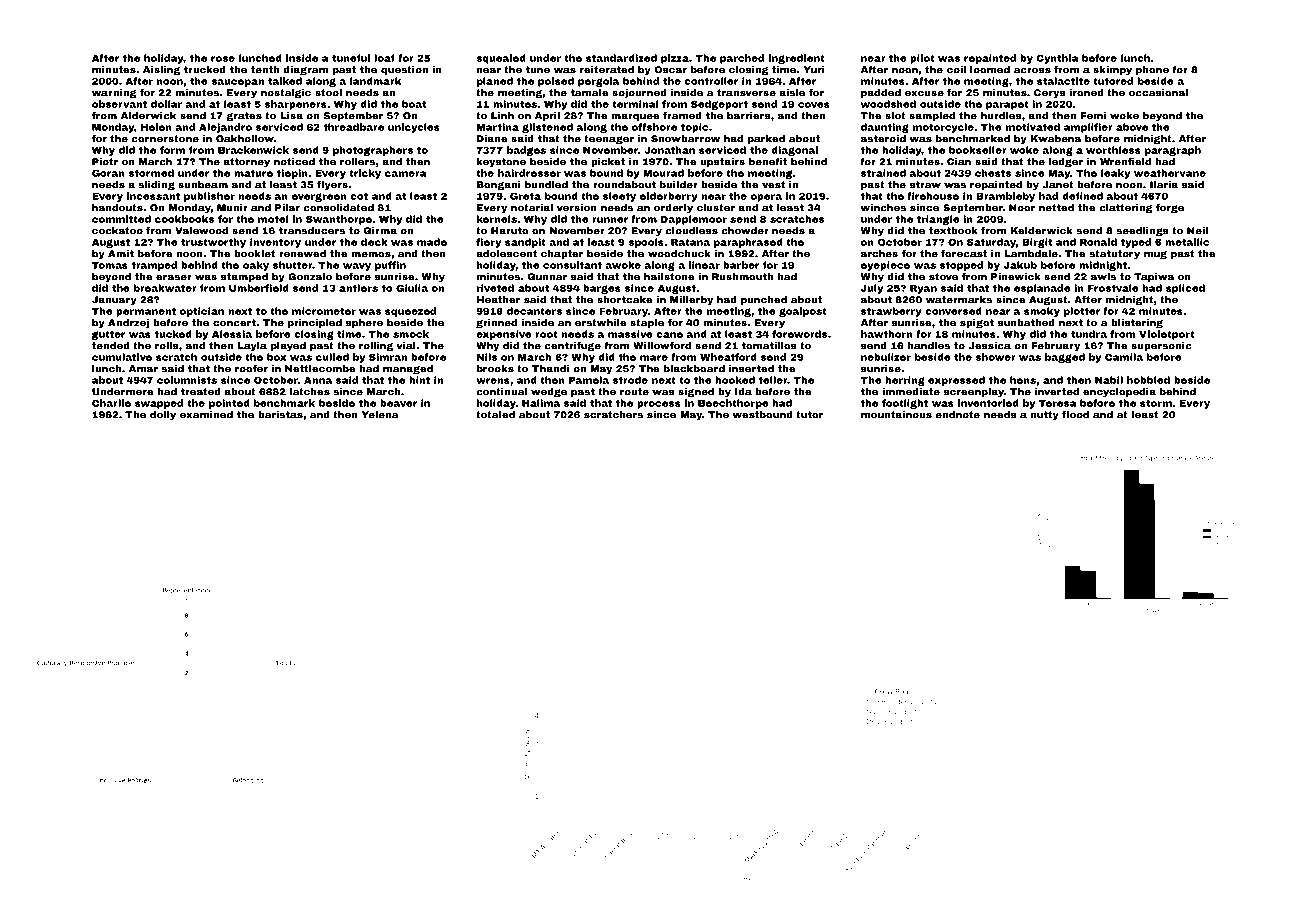  What do you see at coordinates (746, 93) in the image?
I see `transverse` at bounding box center [746, 93].
